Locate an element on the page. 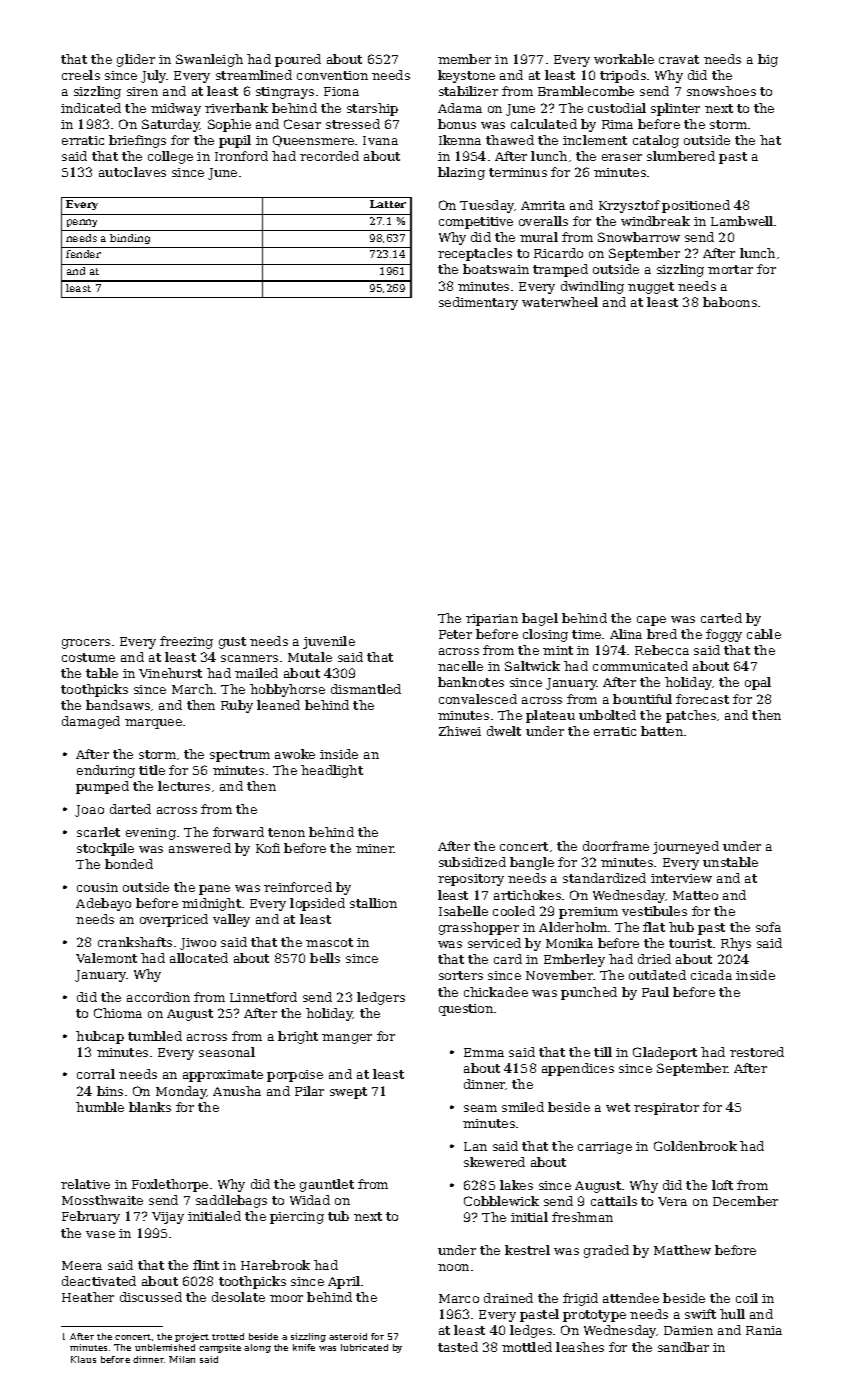 Image resolution: width=849 pixels, height=1400 pixels. competitive is located at coordinates (476, 223).
